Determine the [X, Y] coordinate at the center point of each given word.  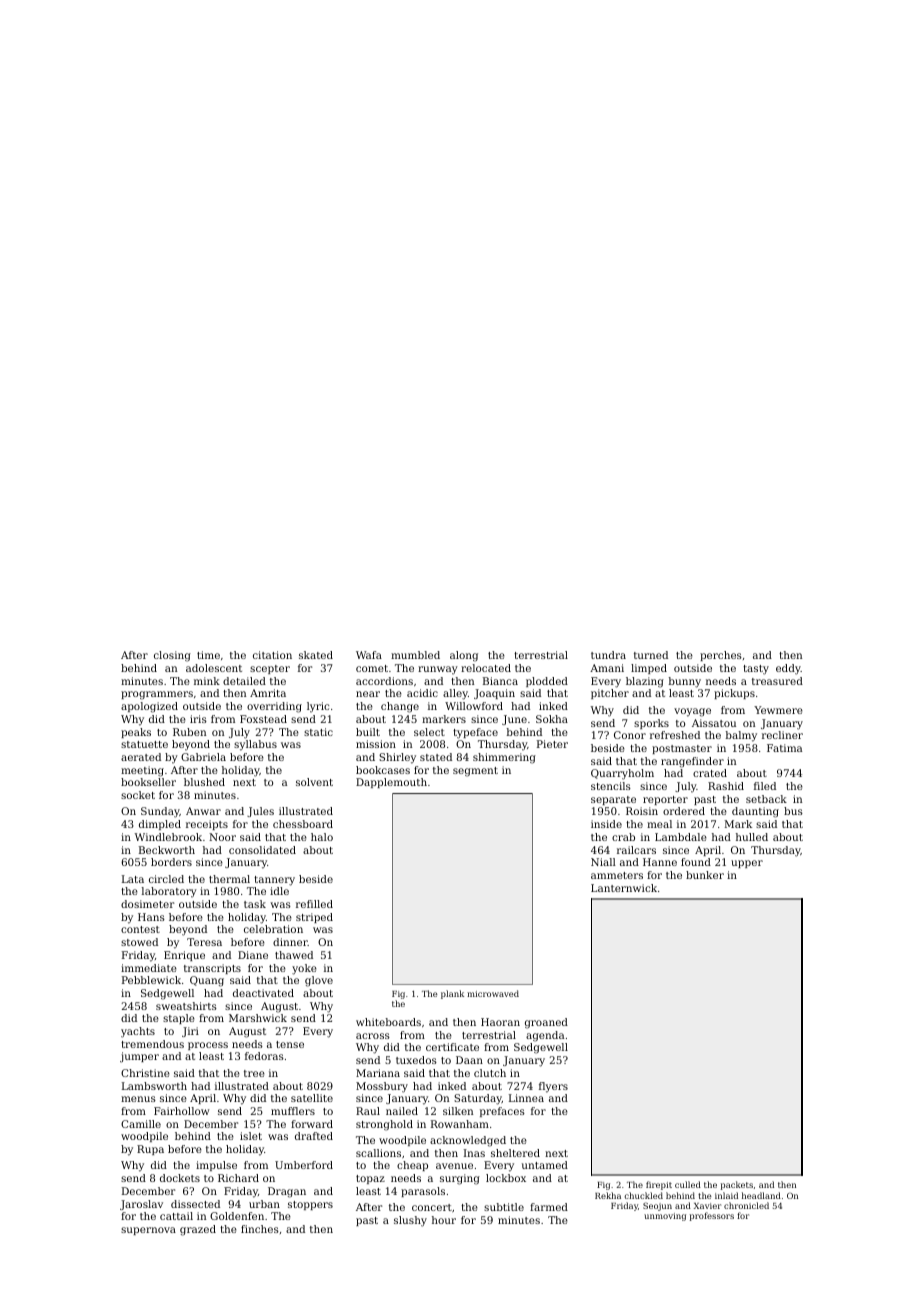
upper [747, 864]
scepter [270, 669]
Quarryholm [622, 774]
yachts [138, 1032]
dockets [180, 1178]
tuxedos [416, 1060]
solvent [314, 782]
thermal [229, 879]
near [368, 694]
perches [721, 656]
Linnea [526, 1098]
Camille [141, 1124]
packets [737, 1185]
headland [761, 1195]
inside [606, 824]
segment [475, 772]
